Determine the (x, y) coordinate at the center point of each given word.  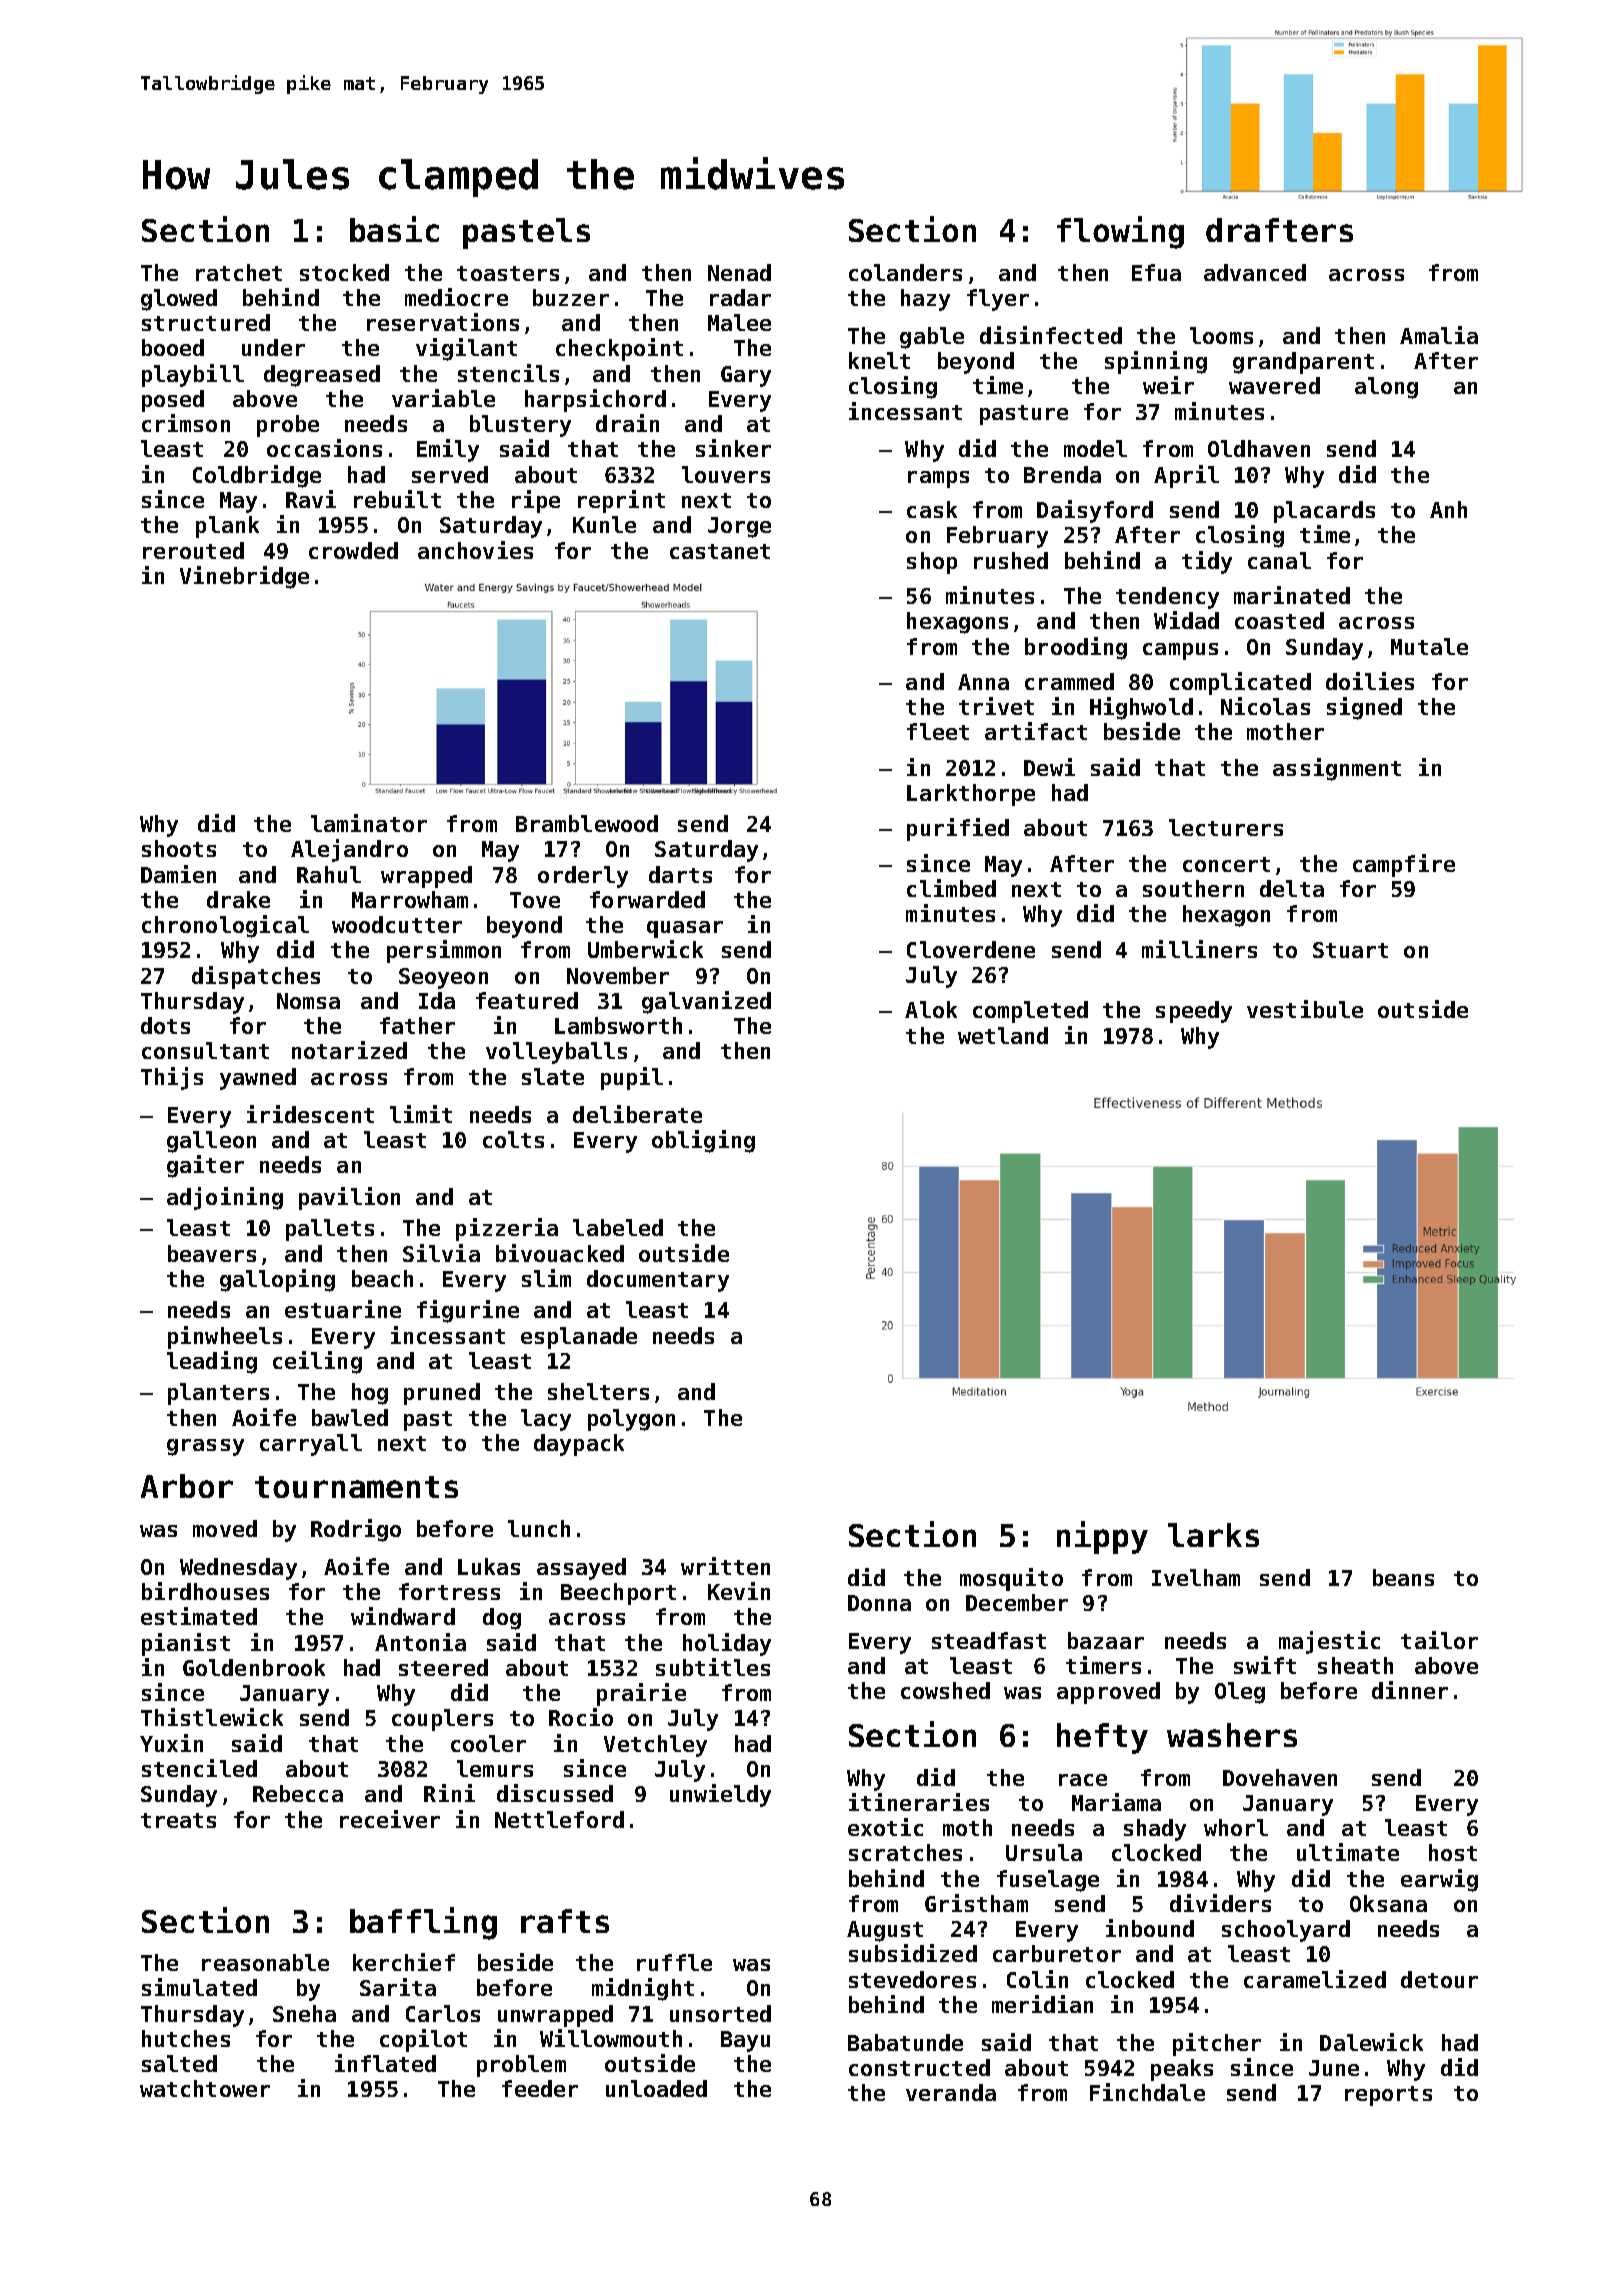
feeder (540, 2088)
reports (1388, 2096)
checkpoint (619, 349)
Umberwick (645, 949)
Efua (1156, 272)
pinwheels (225, 1337)
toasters (508, 273)
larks (1213, 1535)
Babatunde (905, 2042)
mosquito (1011, 1579)
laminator (369, 823)
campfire (1404, 865)
